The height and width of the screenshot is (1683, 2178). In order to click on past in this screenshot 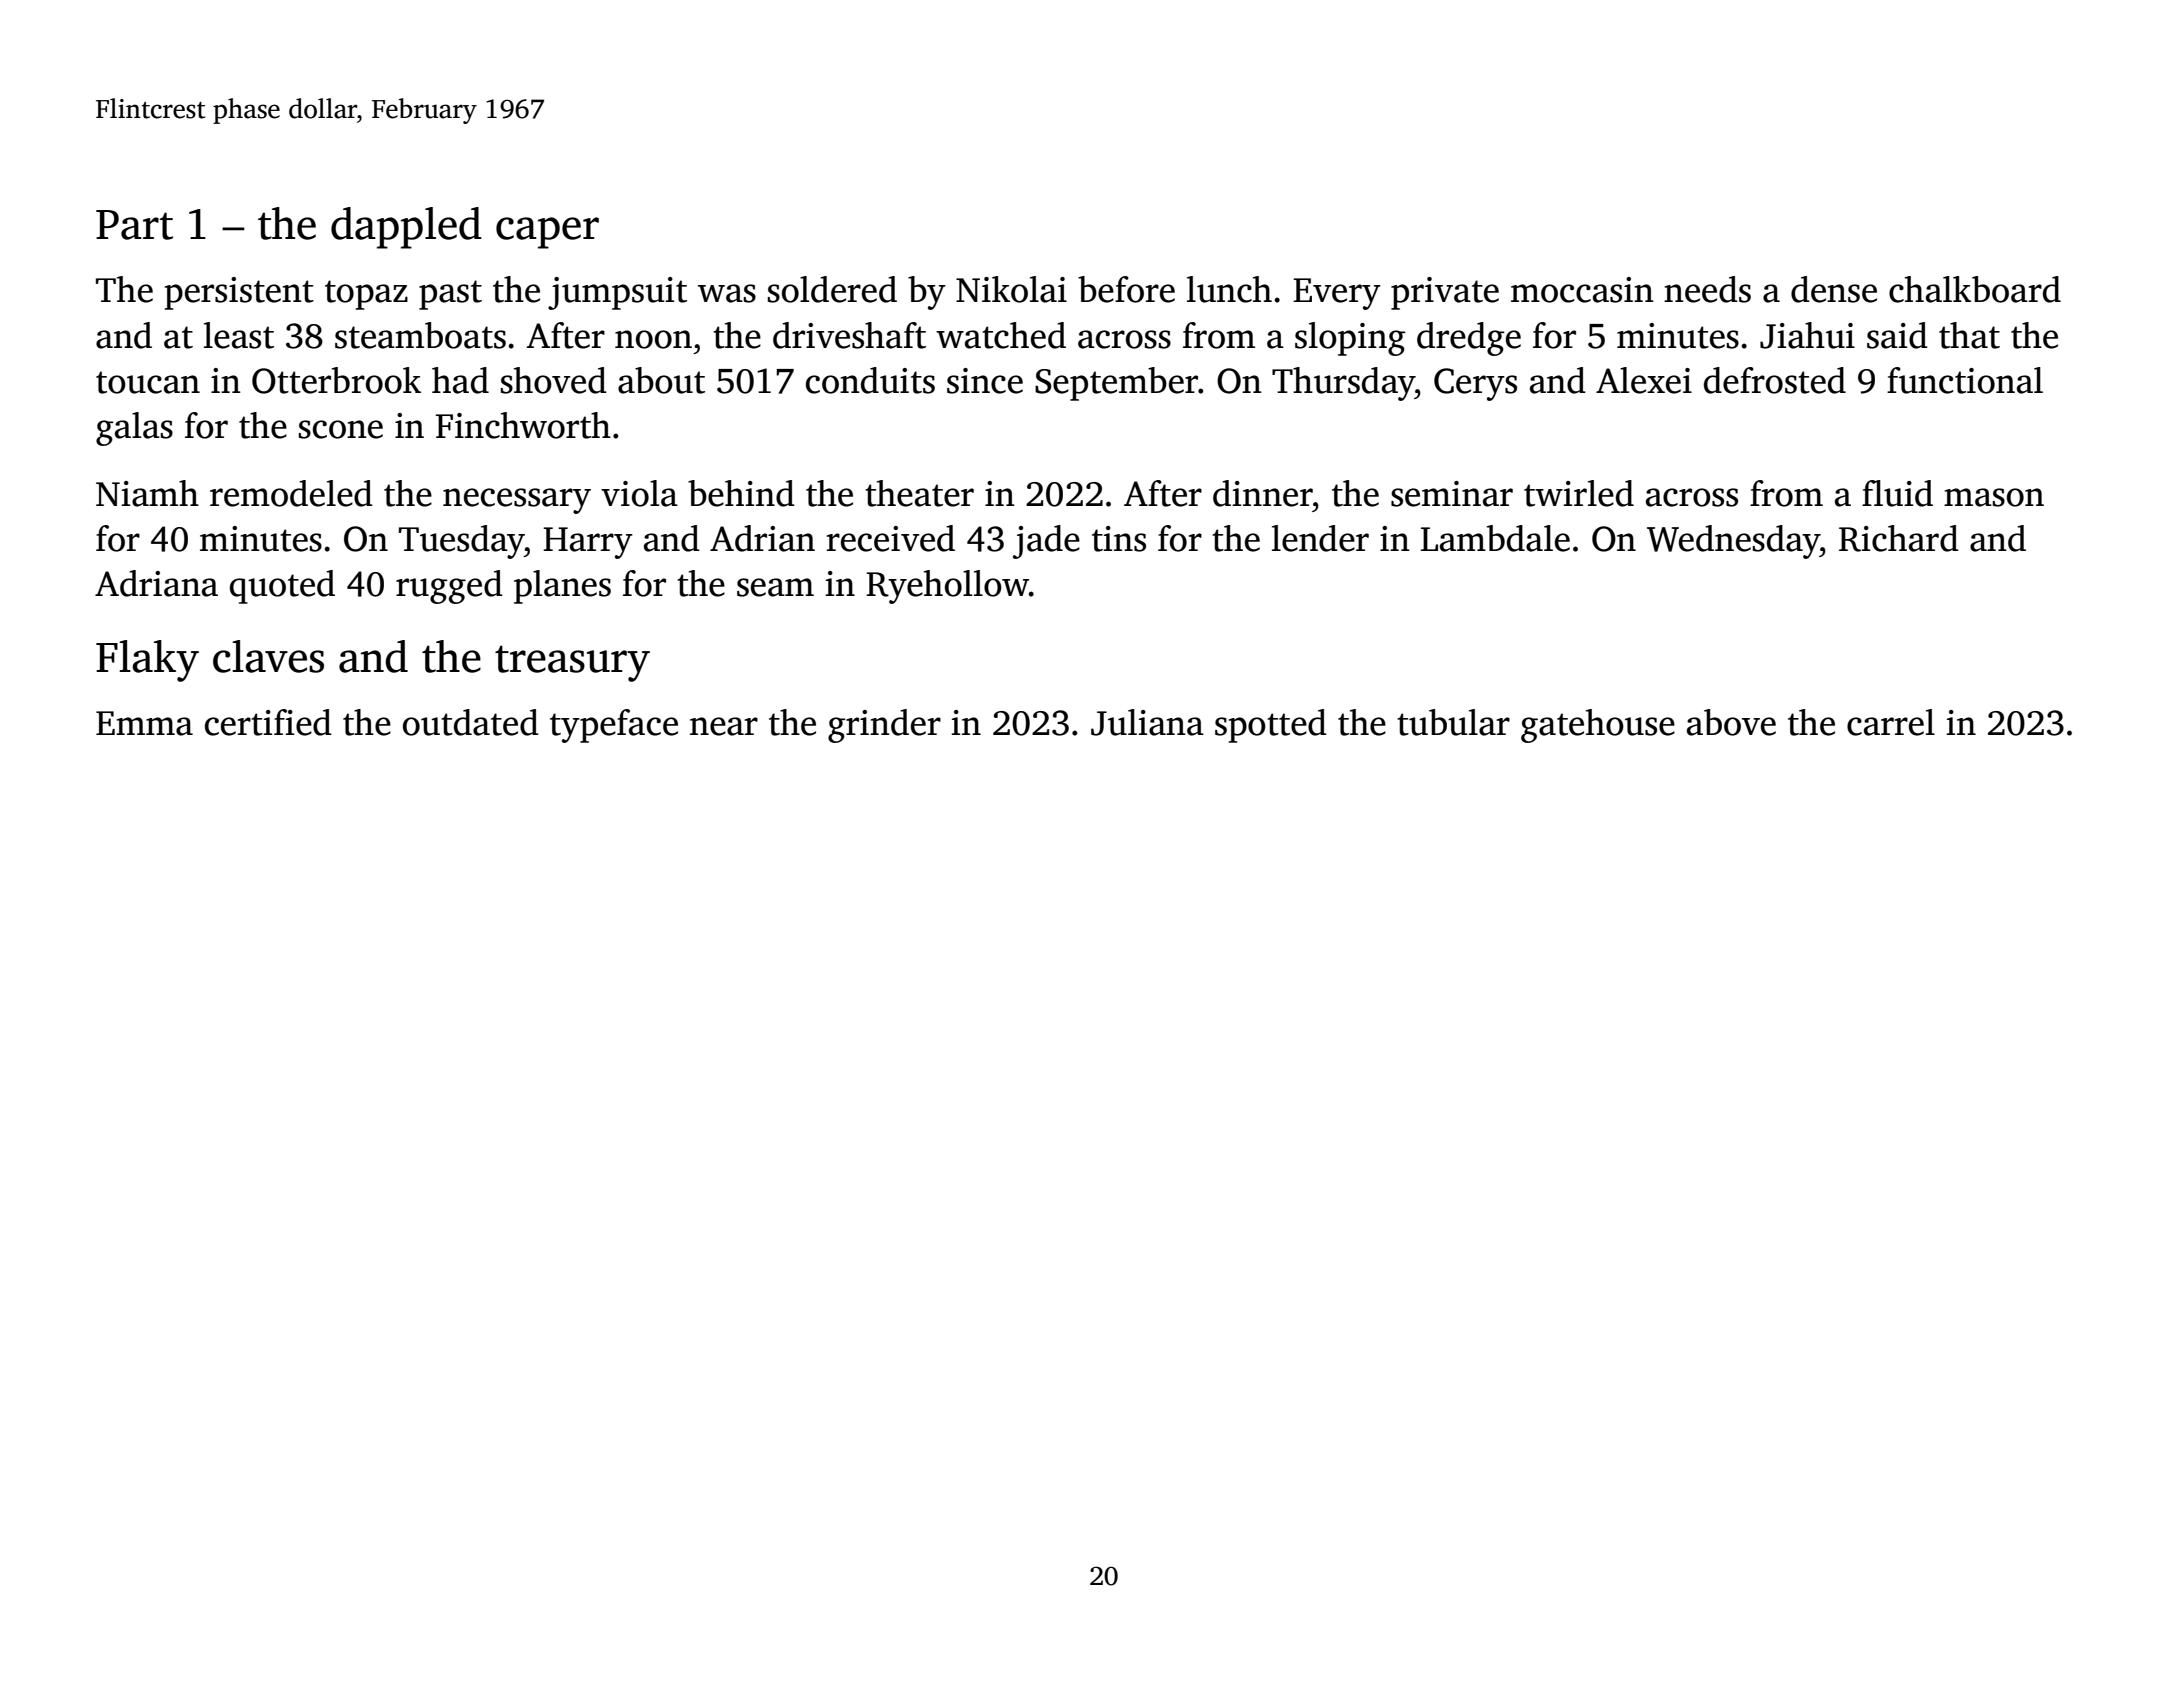, I will do `click(450, 295)`.
